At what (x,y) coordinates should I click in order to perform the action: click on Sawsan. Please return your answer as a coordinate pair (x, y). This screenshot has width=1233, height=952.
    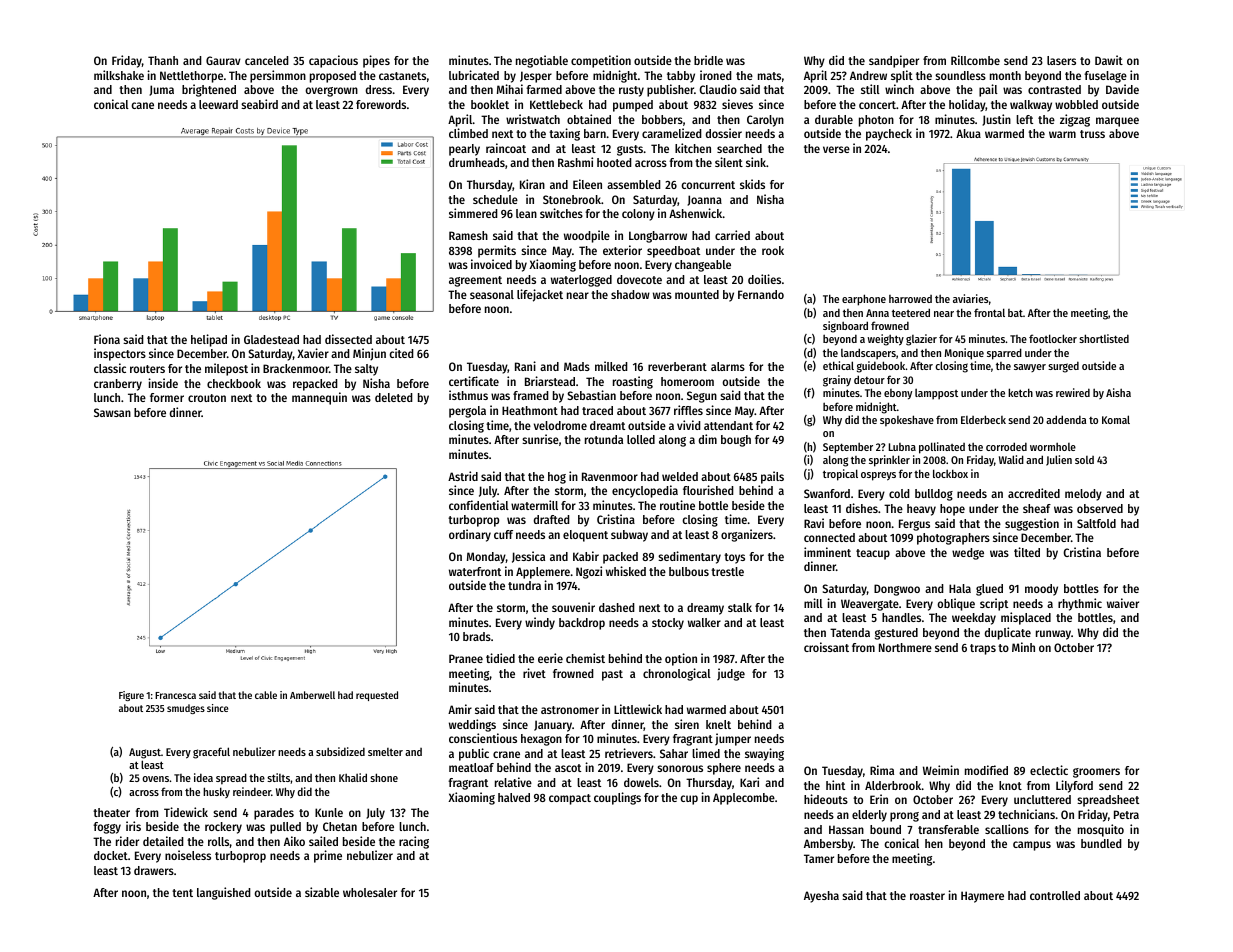
    Looking at the image, I should click on (112, 412).
